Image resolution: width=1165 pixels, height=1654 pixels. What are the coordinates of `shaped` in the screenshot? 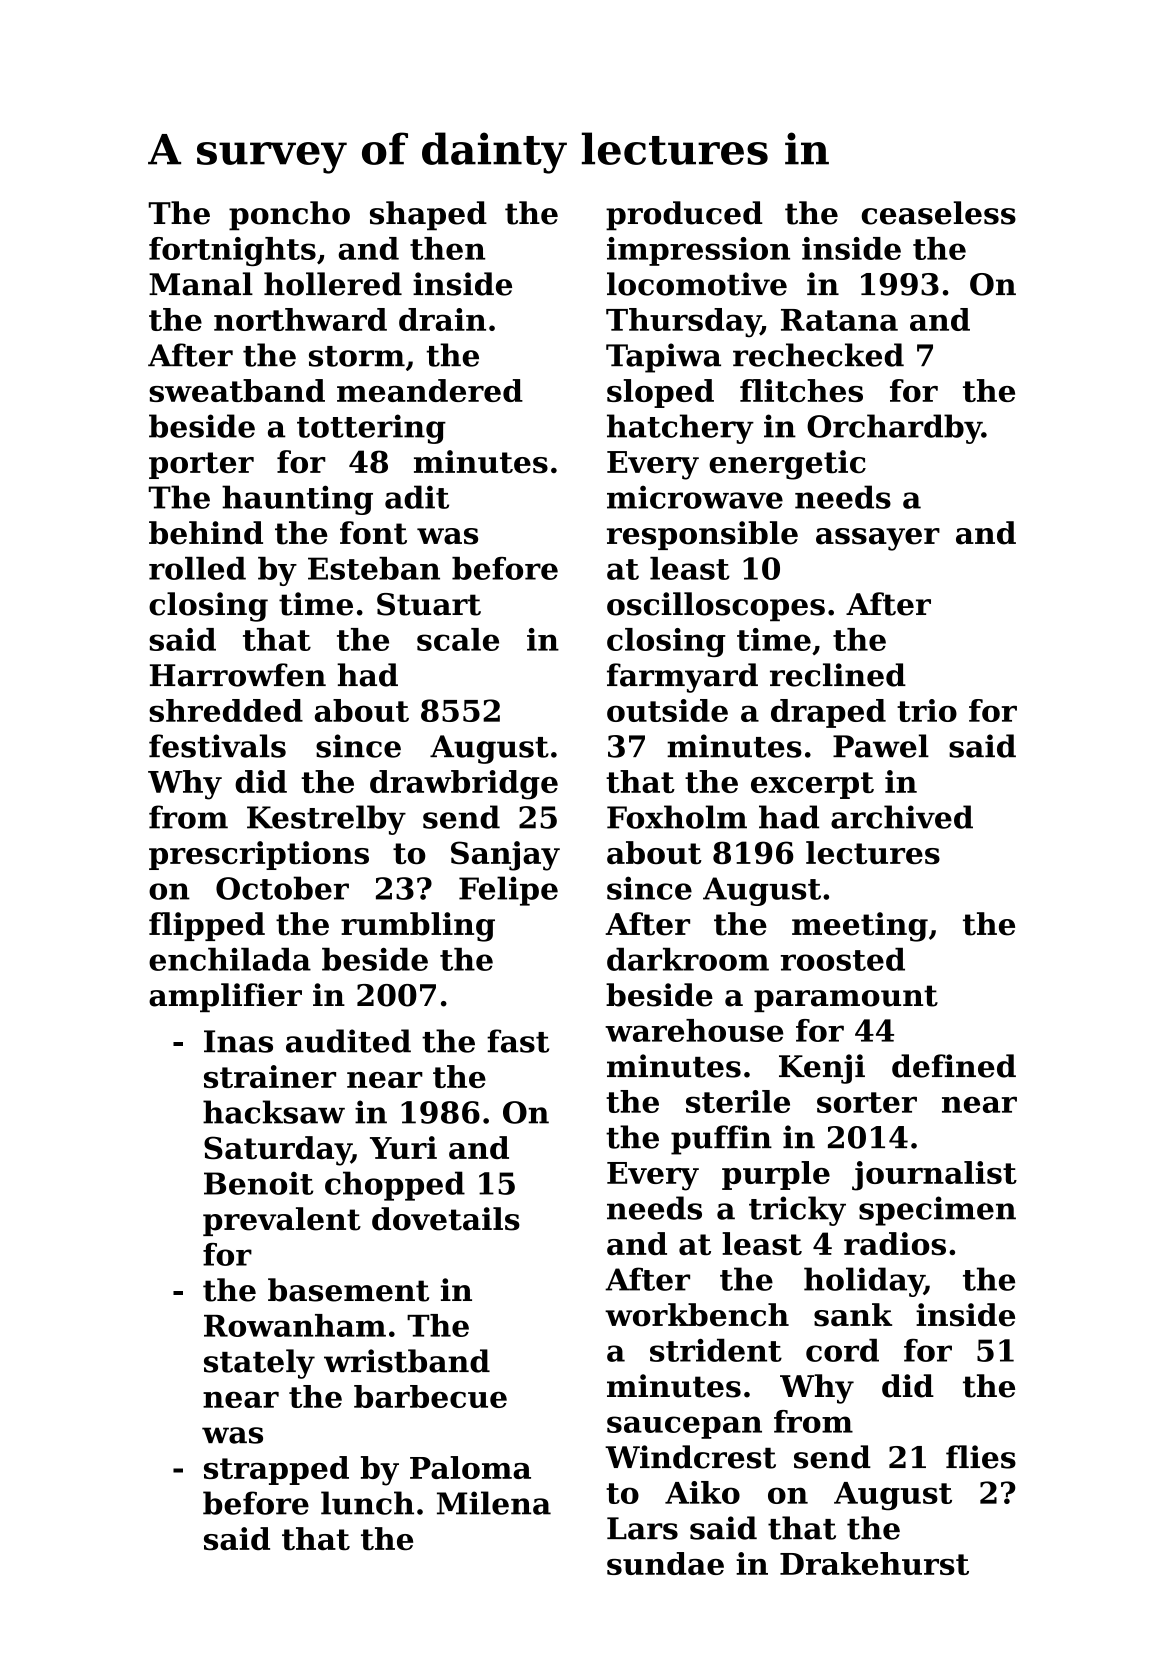 It's located at (428, 215).
